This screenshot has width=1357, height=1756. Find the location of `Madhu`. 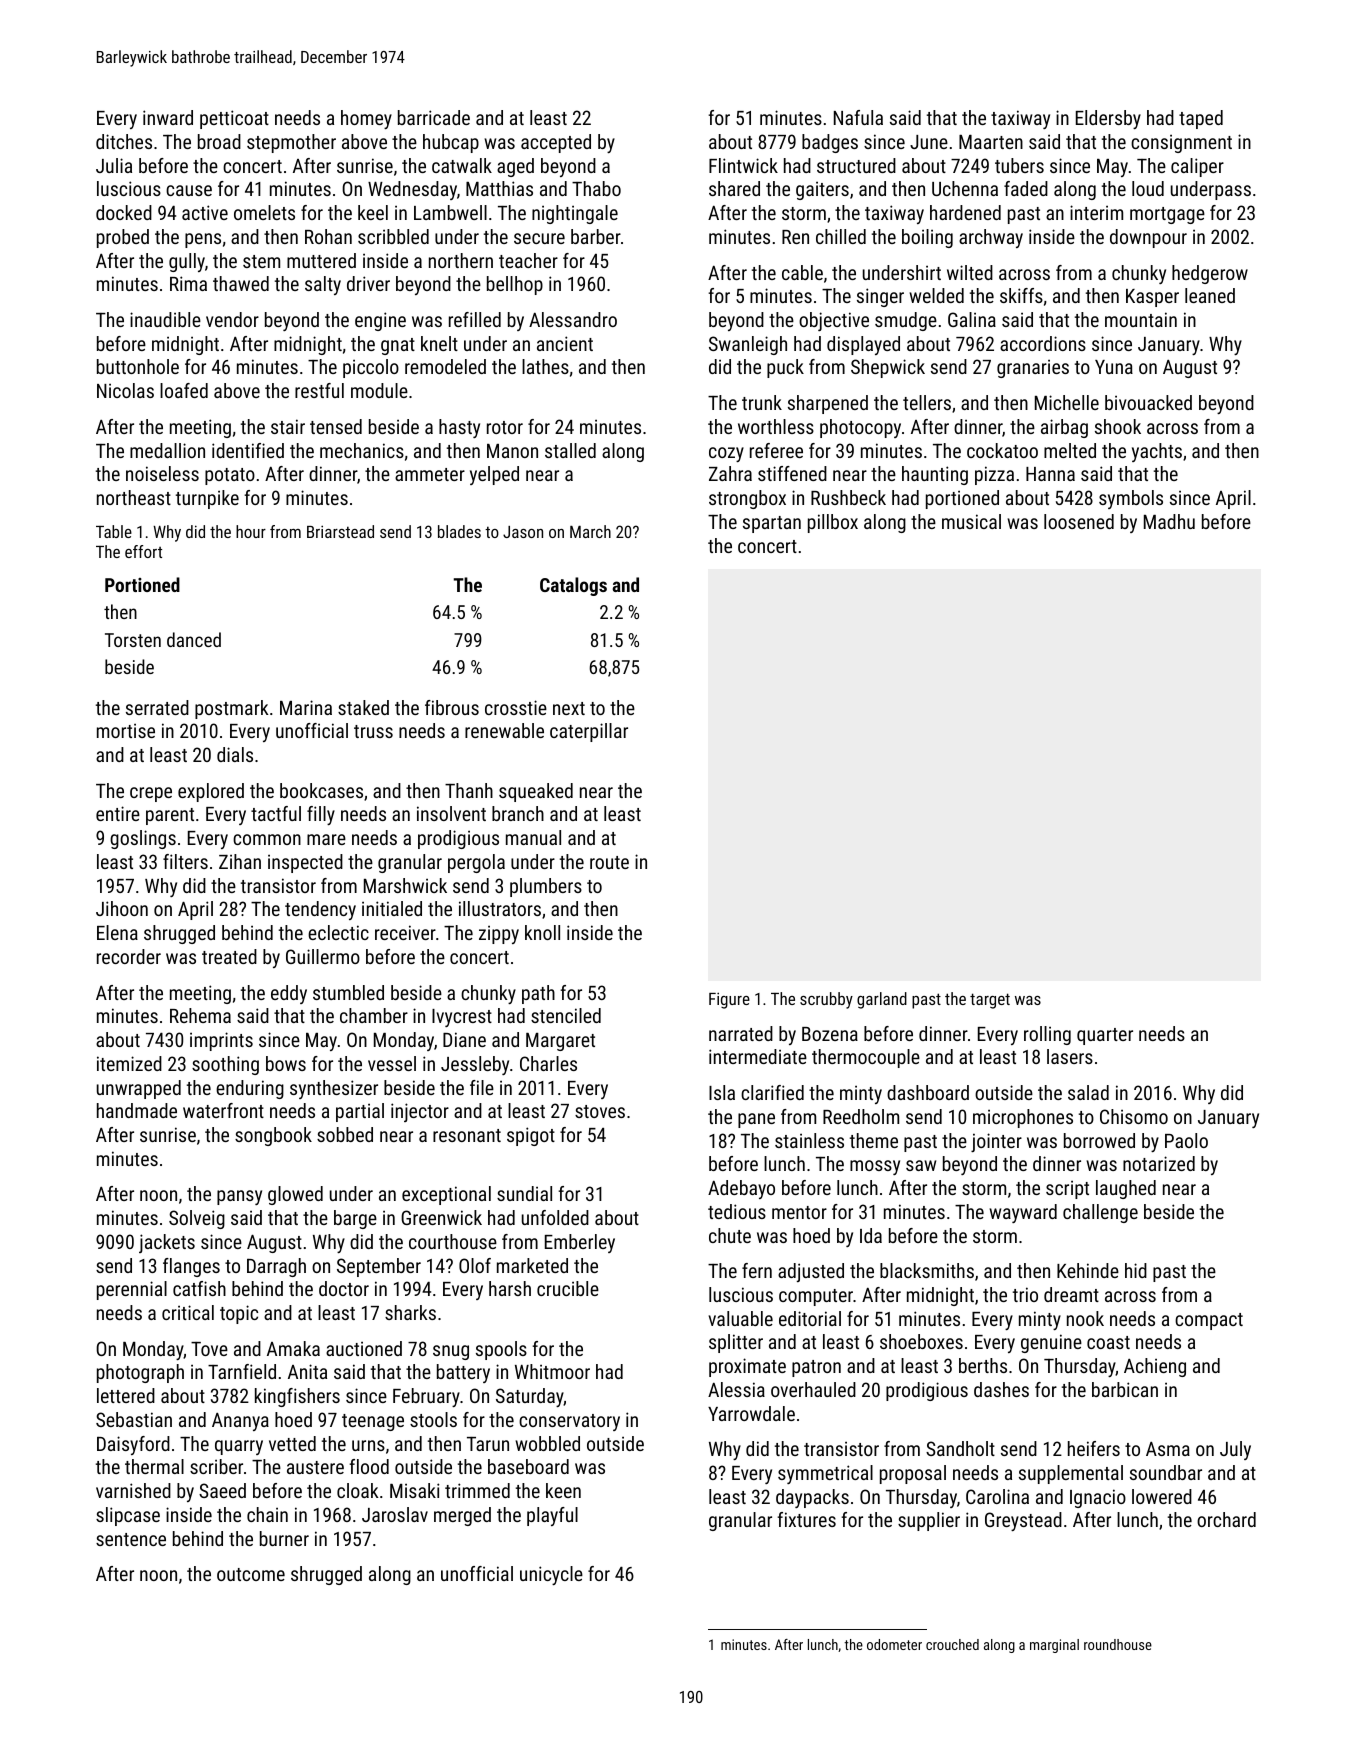

Madhu is located at coordinates (1169, 521).
